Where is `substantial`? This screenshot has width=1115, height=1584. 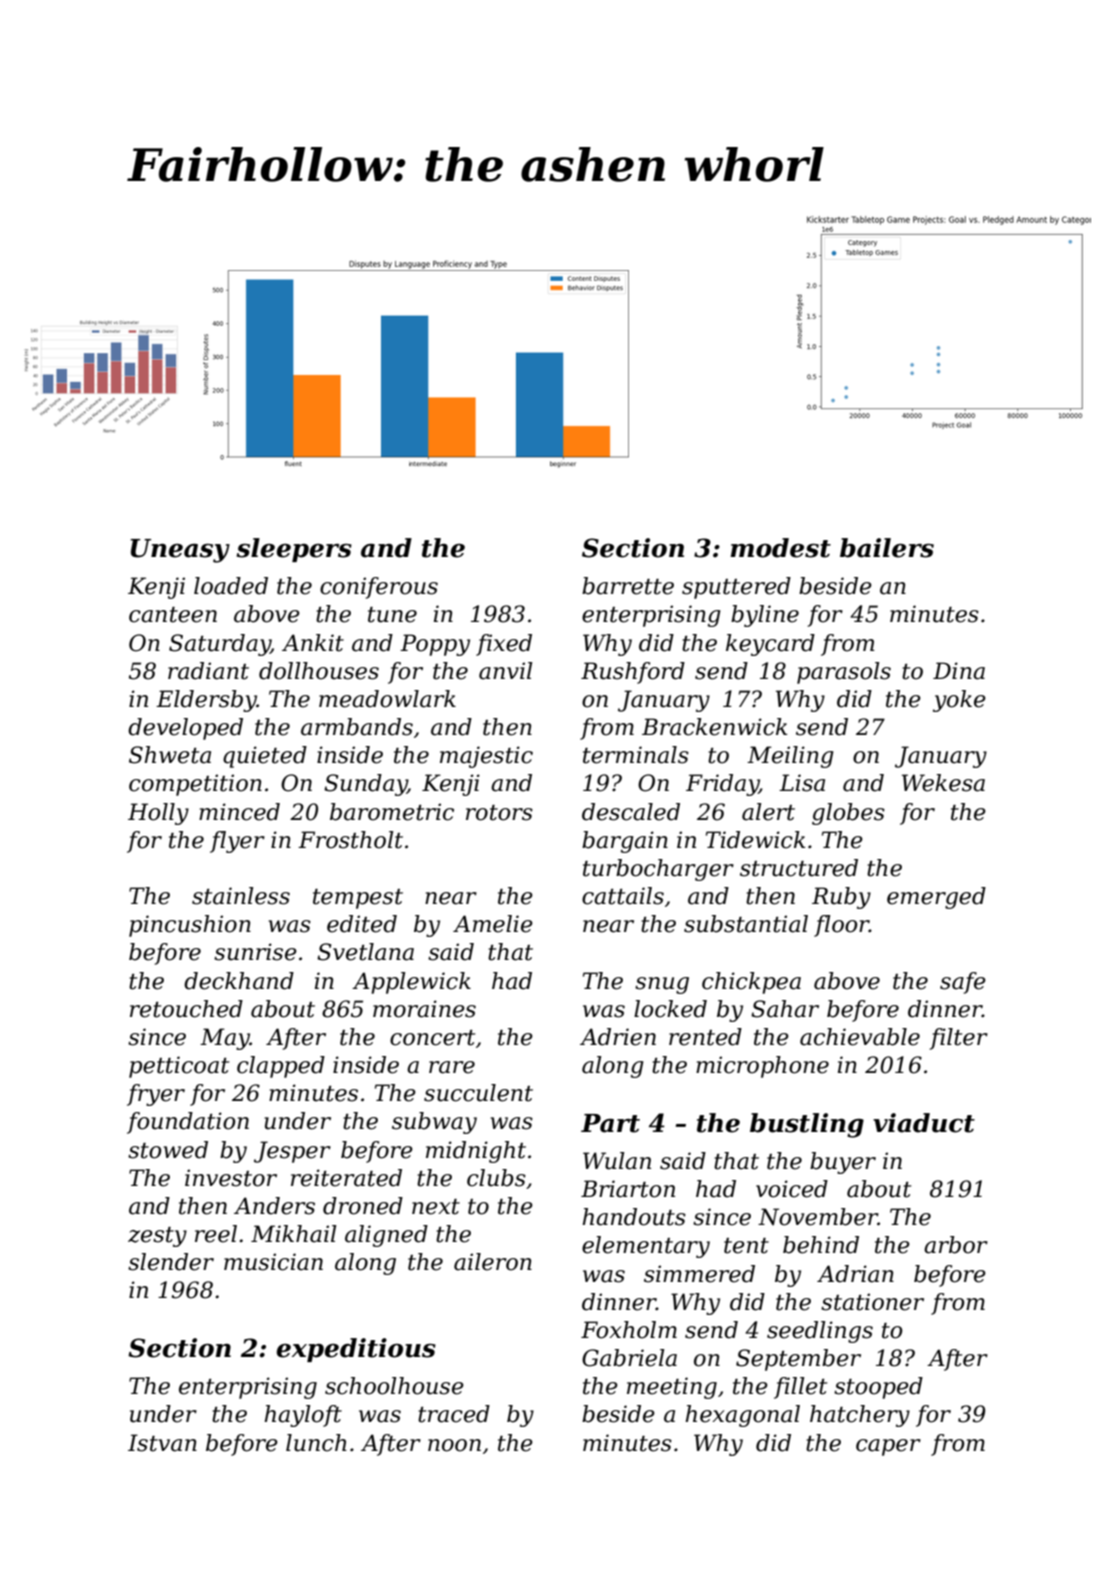 substantial is located at coordinates (746, 924).
